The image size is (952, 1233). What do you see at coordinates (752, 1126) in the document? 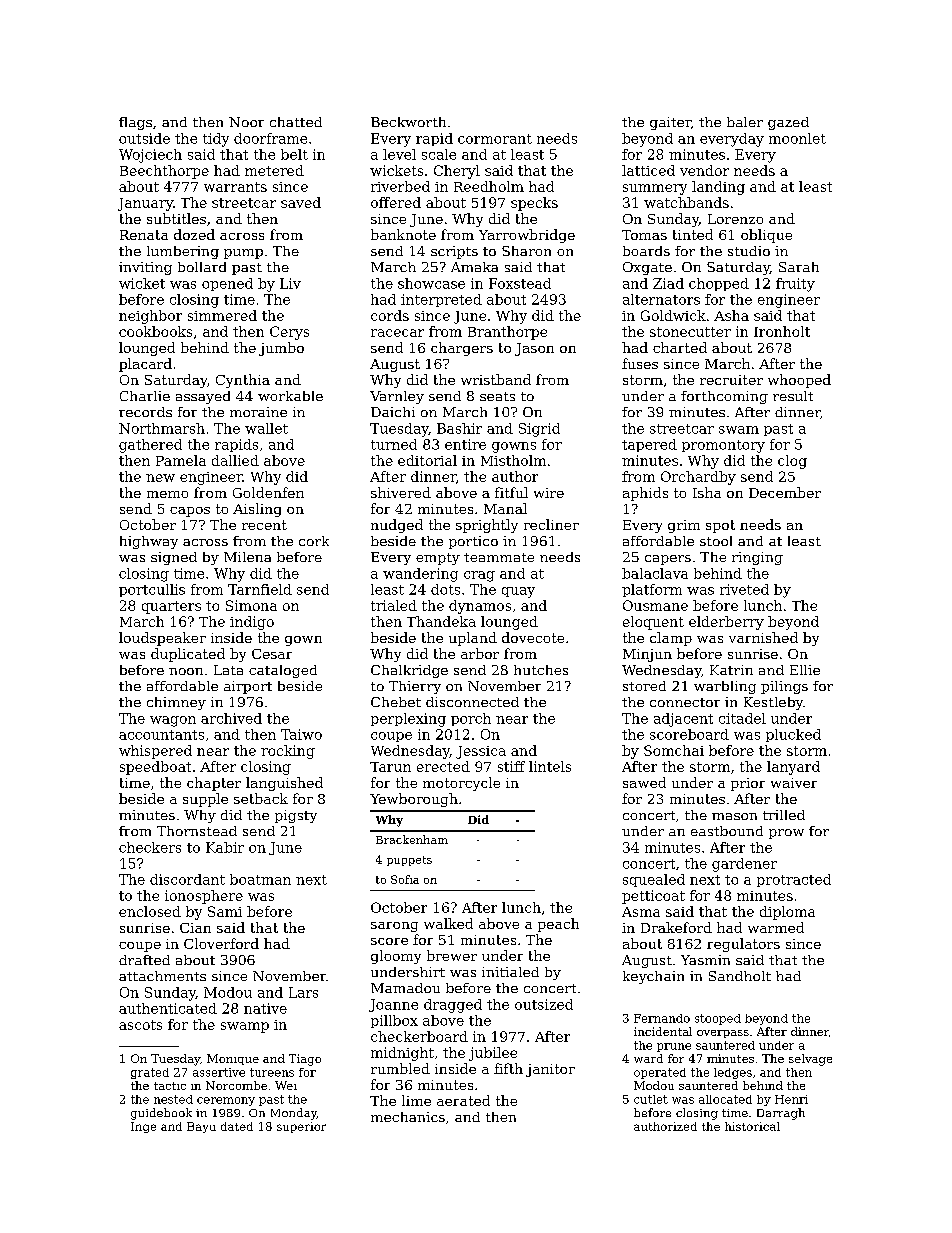
I see `historical` at bounding box center [752, 1126].
